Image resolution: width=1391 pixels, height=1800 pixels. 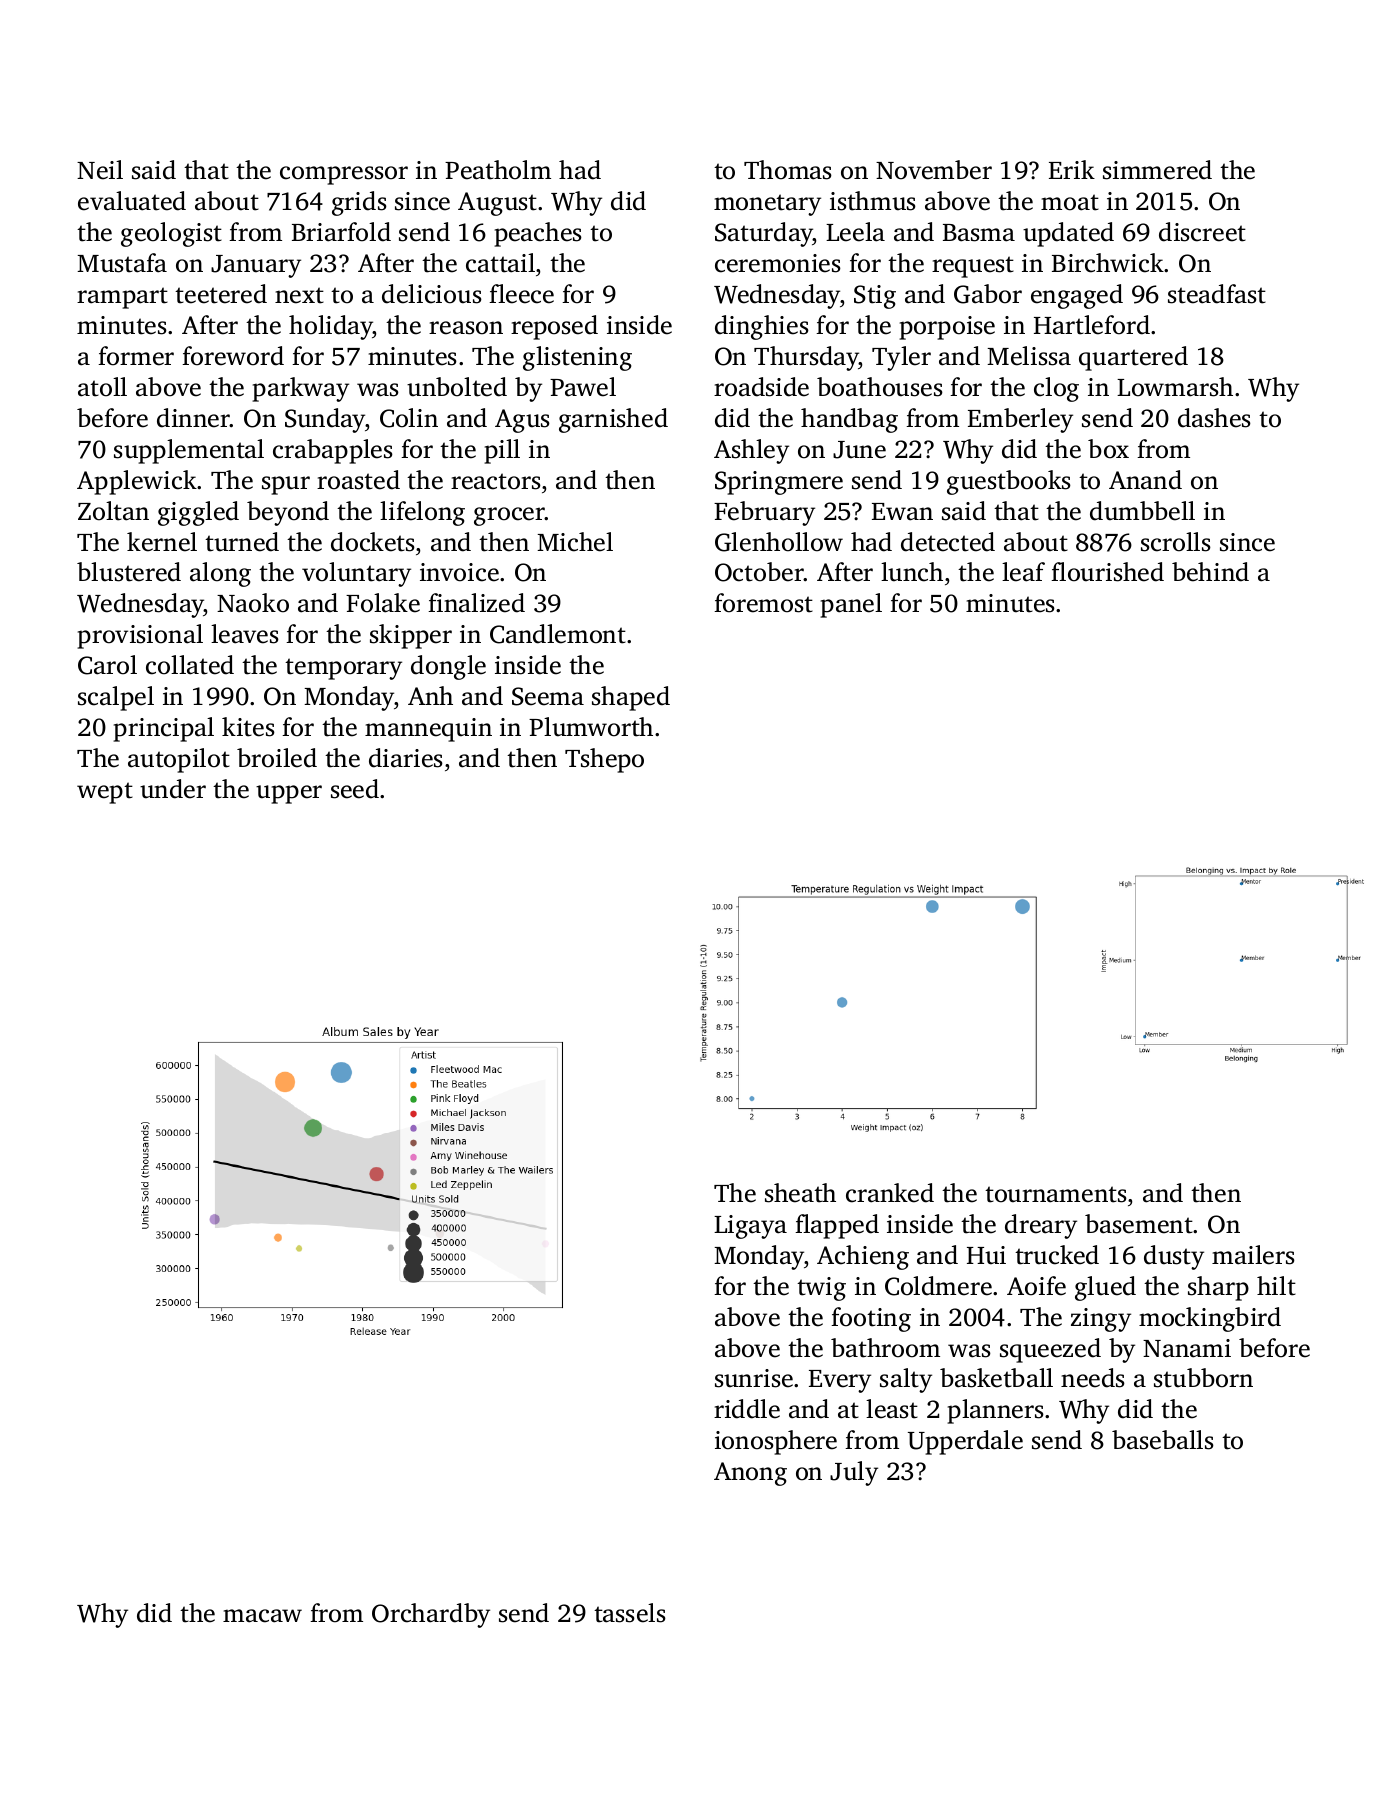 What do you see at coordinates (498, 170) in the screenshot?
I see `Peatholm` at bounding box center [498, 170].
